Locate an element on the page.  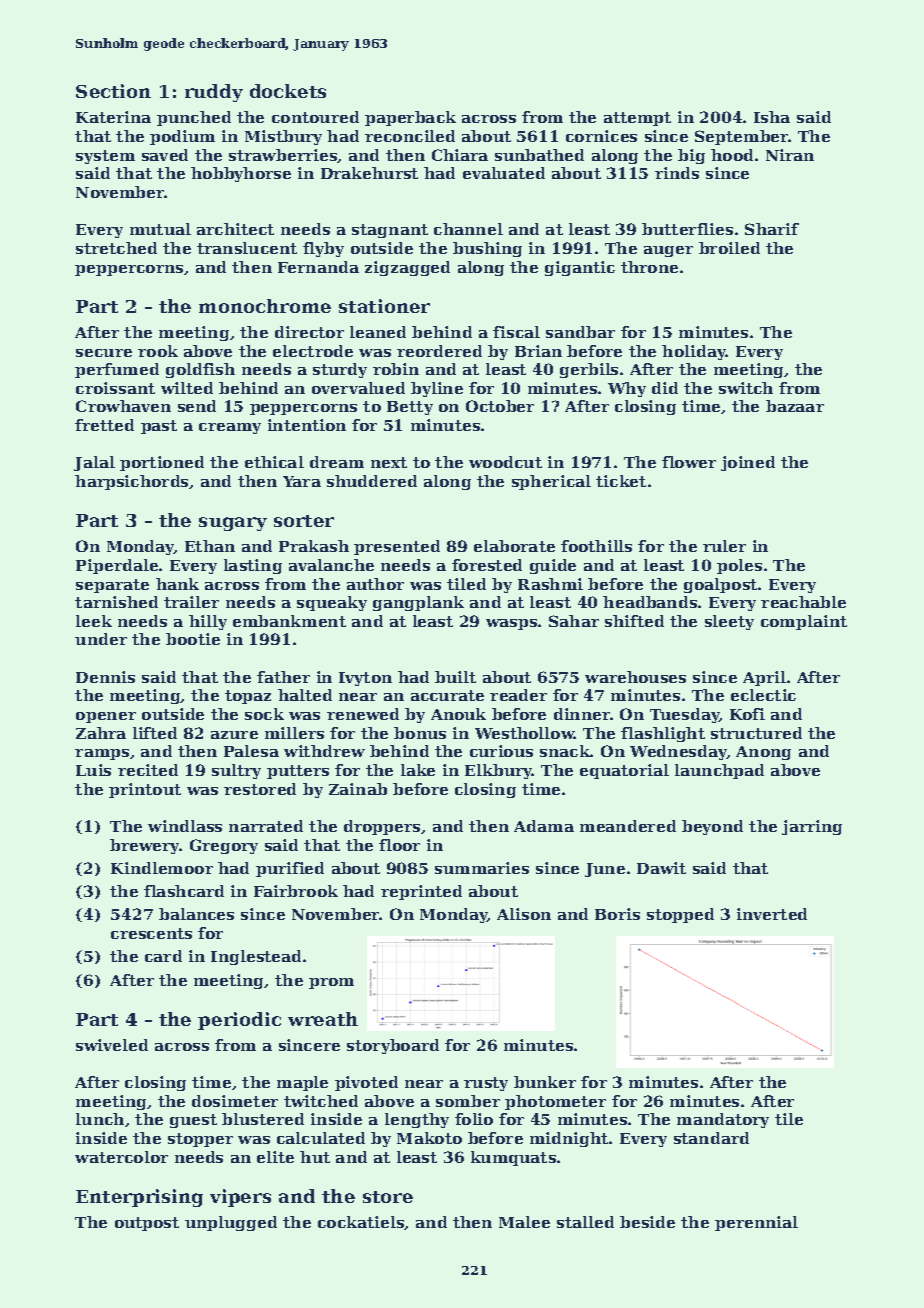
outpost is located at coordinates (147, 1224).
